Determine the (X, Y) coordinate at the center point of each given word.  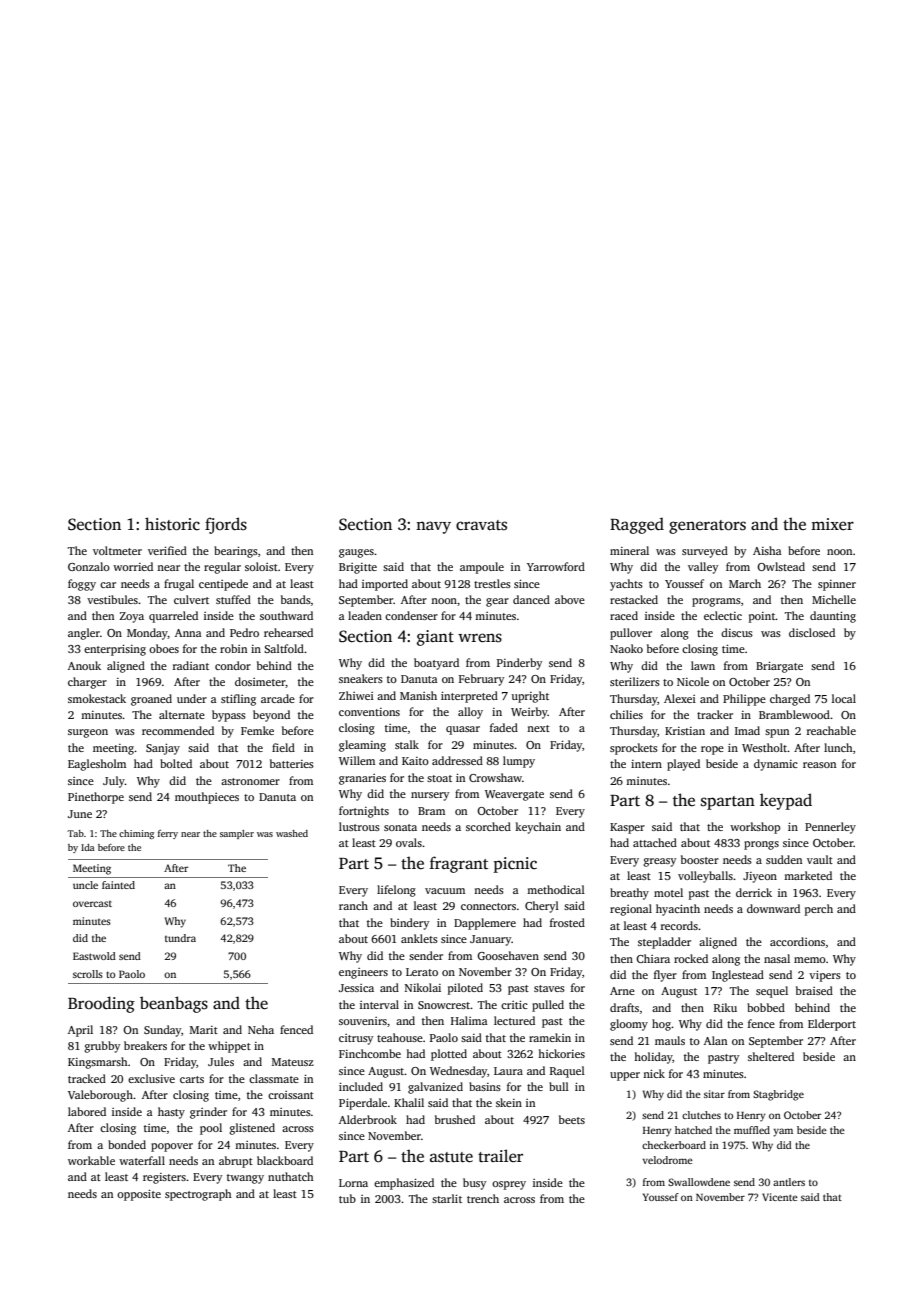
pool (211, 1129)
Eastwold (94, 956)
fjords (226, 525)
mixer (832, 524)
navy (433, 527)
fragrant (459, 864)
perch (819, 910)
